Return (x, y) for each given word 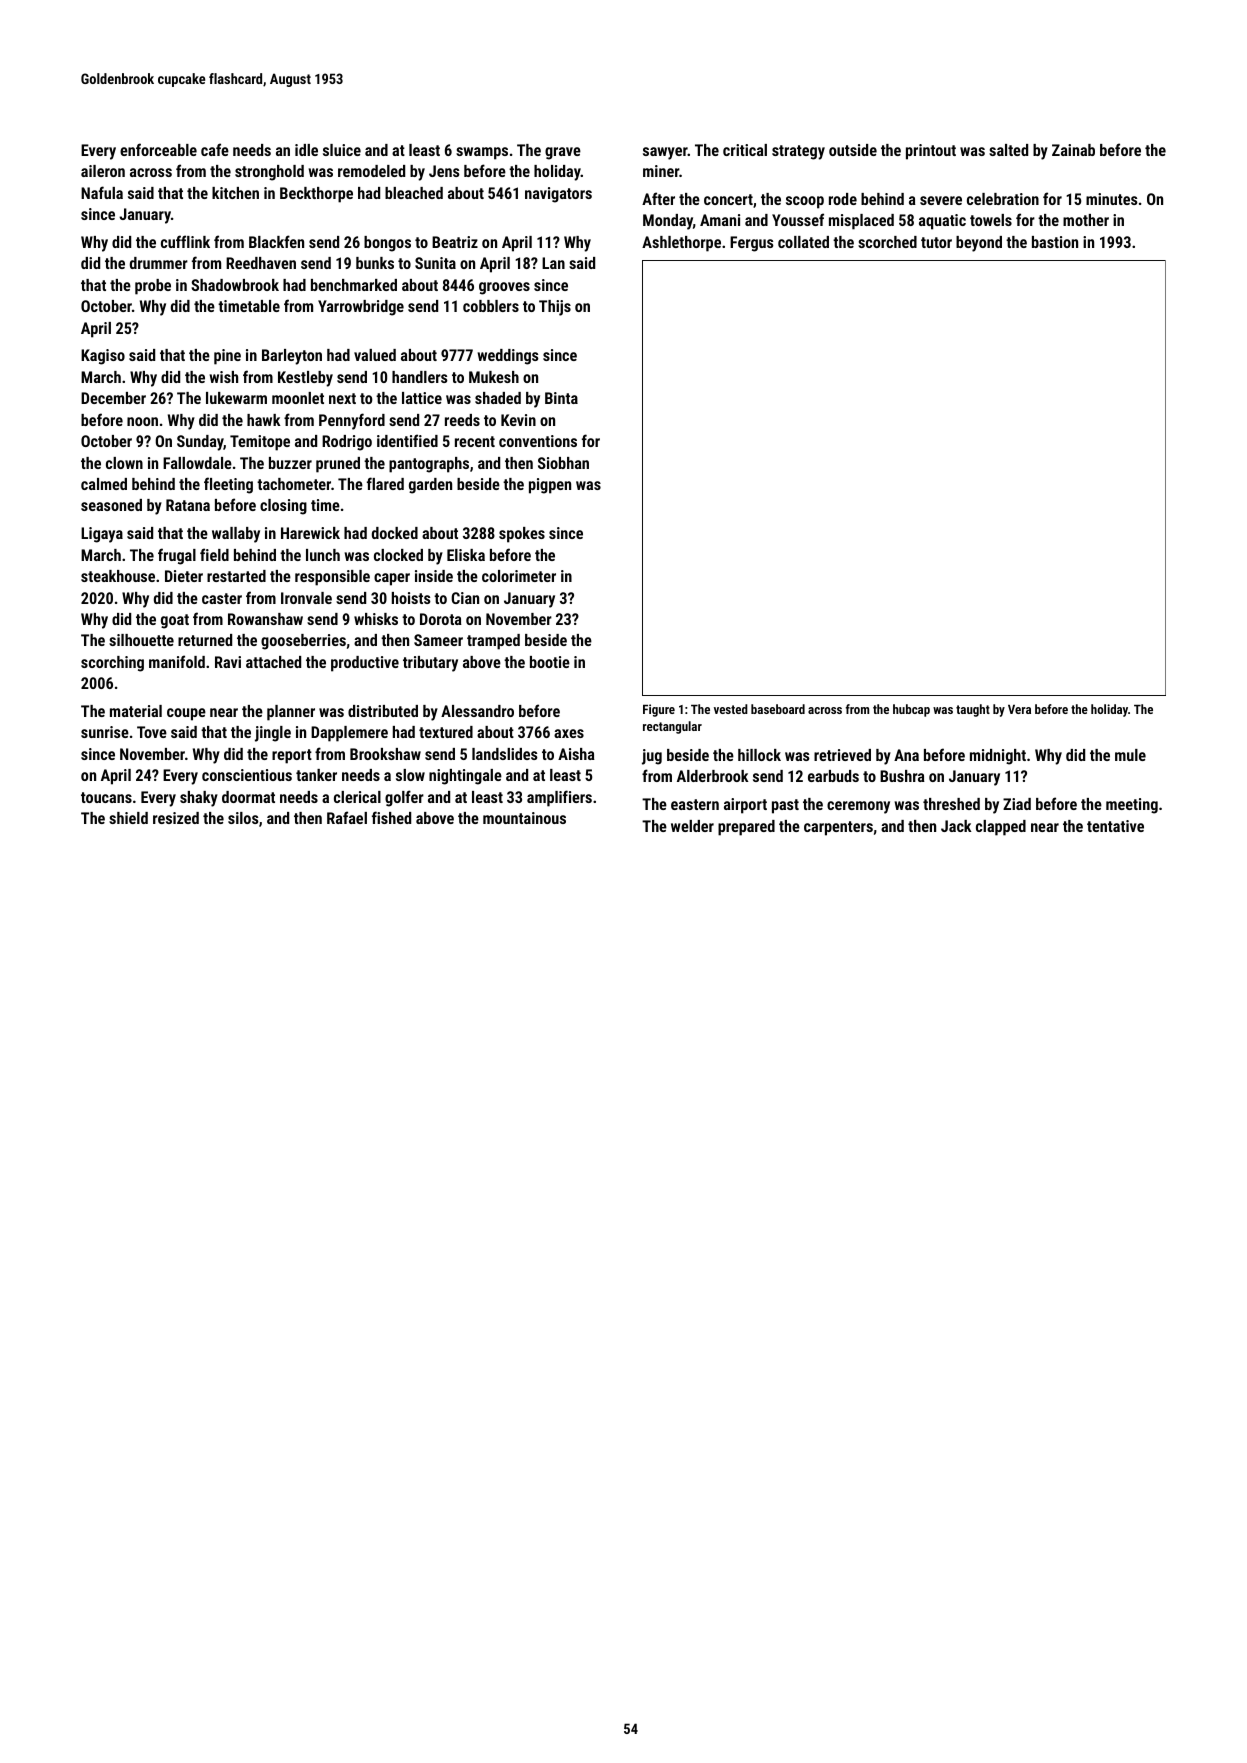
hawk (264, 420)
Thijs (555, 308)
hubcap (911, 710)
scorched (887, 242)
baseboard (778, 709)
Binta (561, 398)
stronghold (269, 173)
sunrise (105, 732)
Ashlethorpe (681, 244)
